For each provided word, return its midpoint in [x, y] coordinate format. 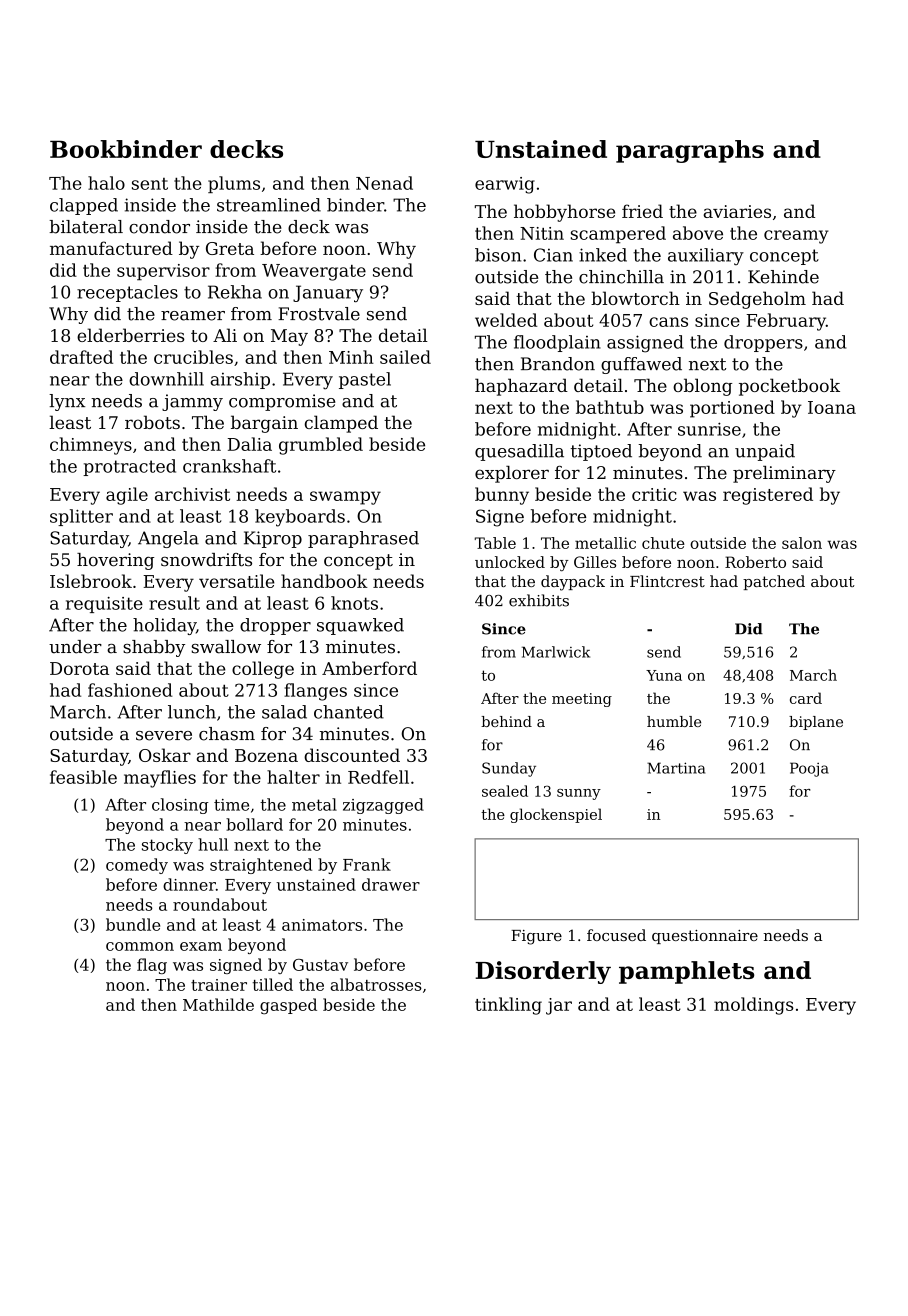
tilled [273, 984]
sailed [405, 357]
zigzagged [383, 806]
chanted [349, 712]
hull [213, 844]
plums [234, 184]
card [806, 698]
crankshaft [229, 466]
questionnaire [705, 937]
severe [164, 736]
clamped [341, 424]
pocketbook [789, 387]
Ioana [832, 407]
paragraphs [690, 151]
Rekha [235, 292]
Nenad [384, 183]
